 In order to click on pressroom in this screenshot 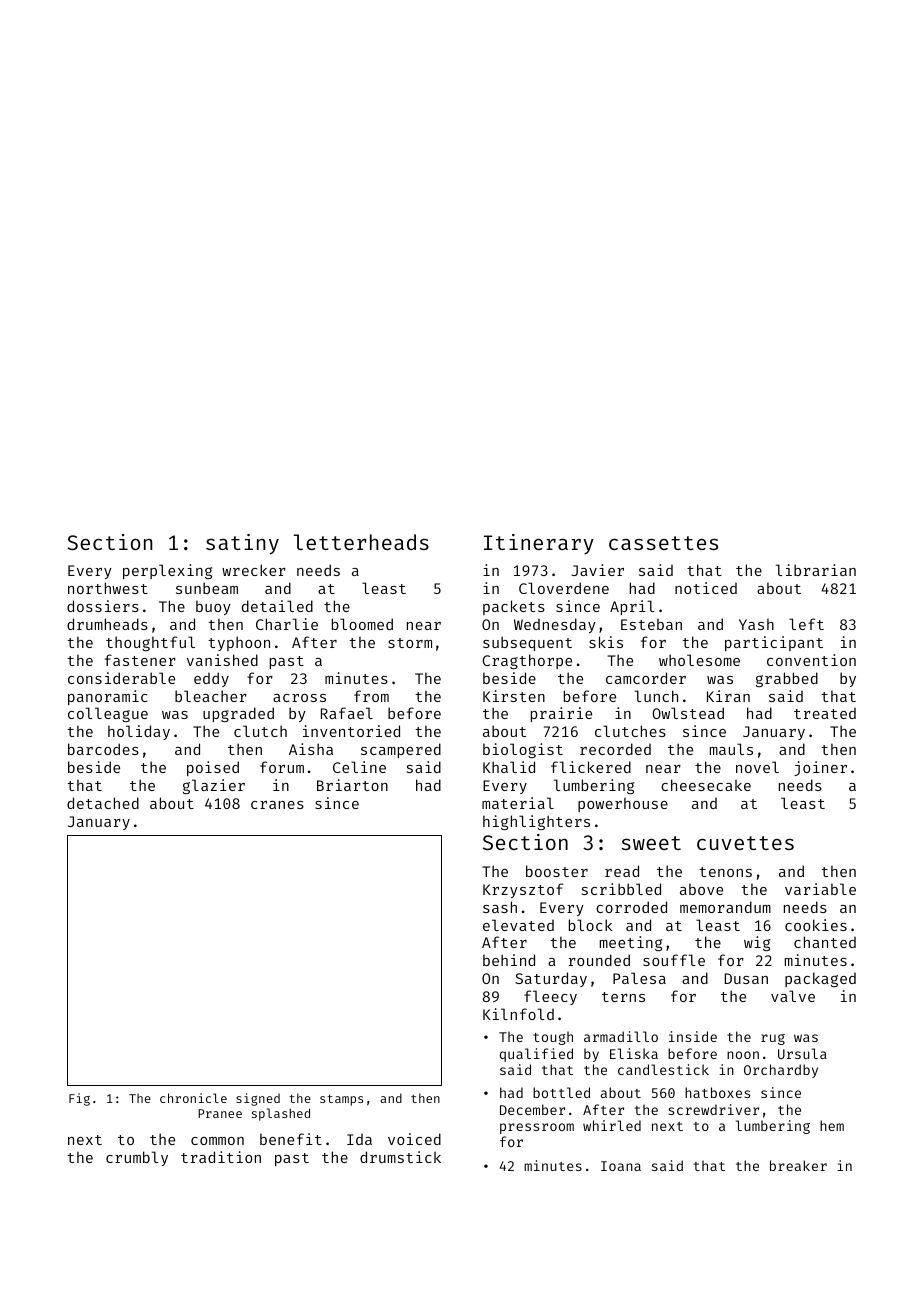, I will do `click(537, 1128)`.
